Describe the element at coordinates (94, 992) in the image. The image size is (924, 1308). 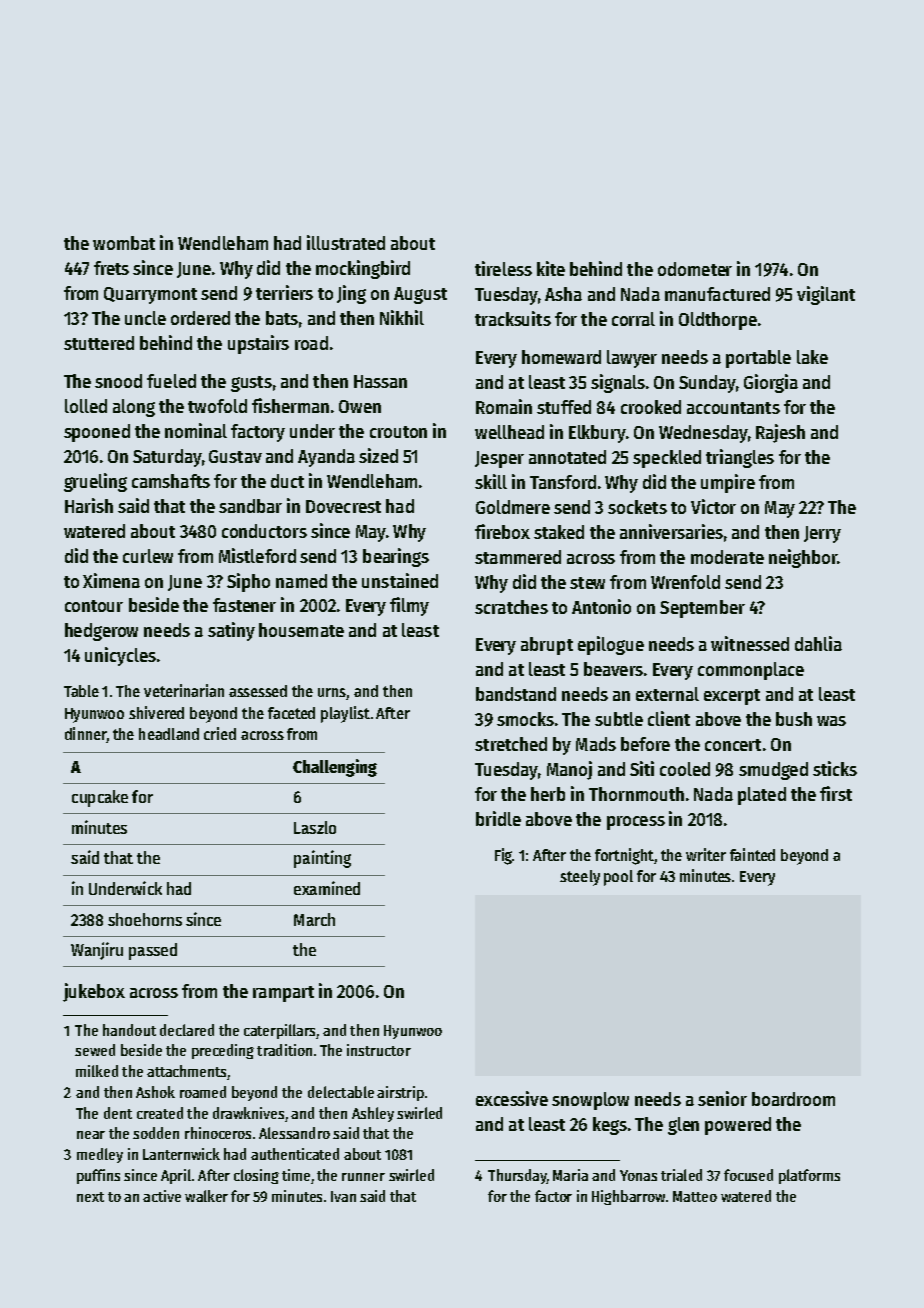
I see `jukebox` at that location.
